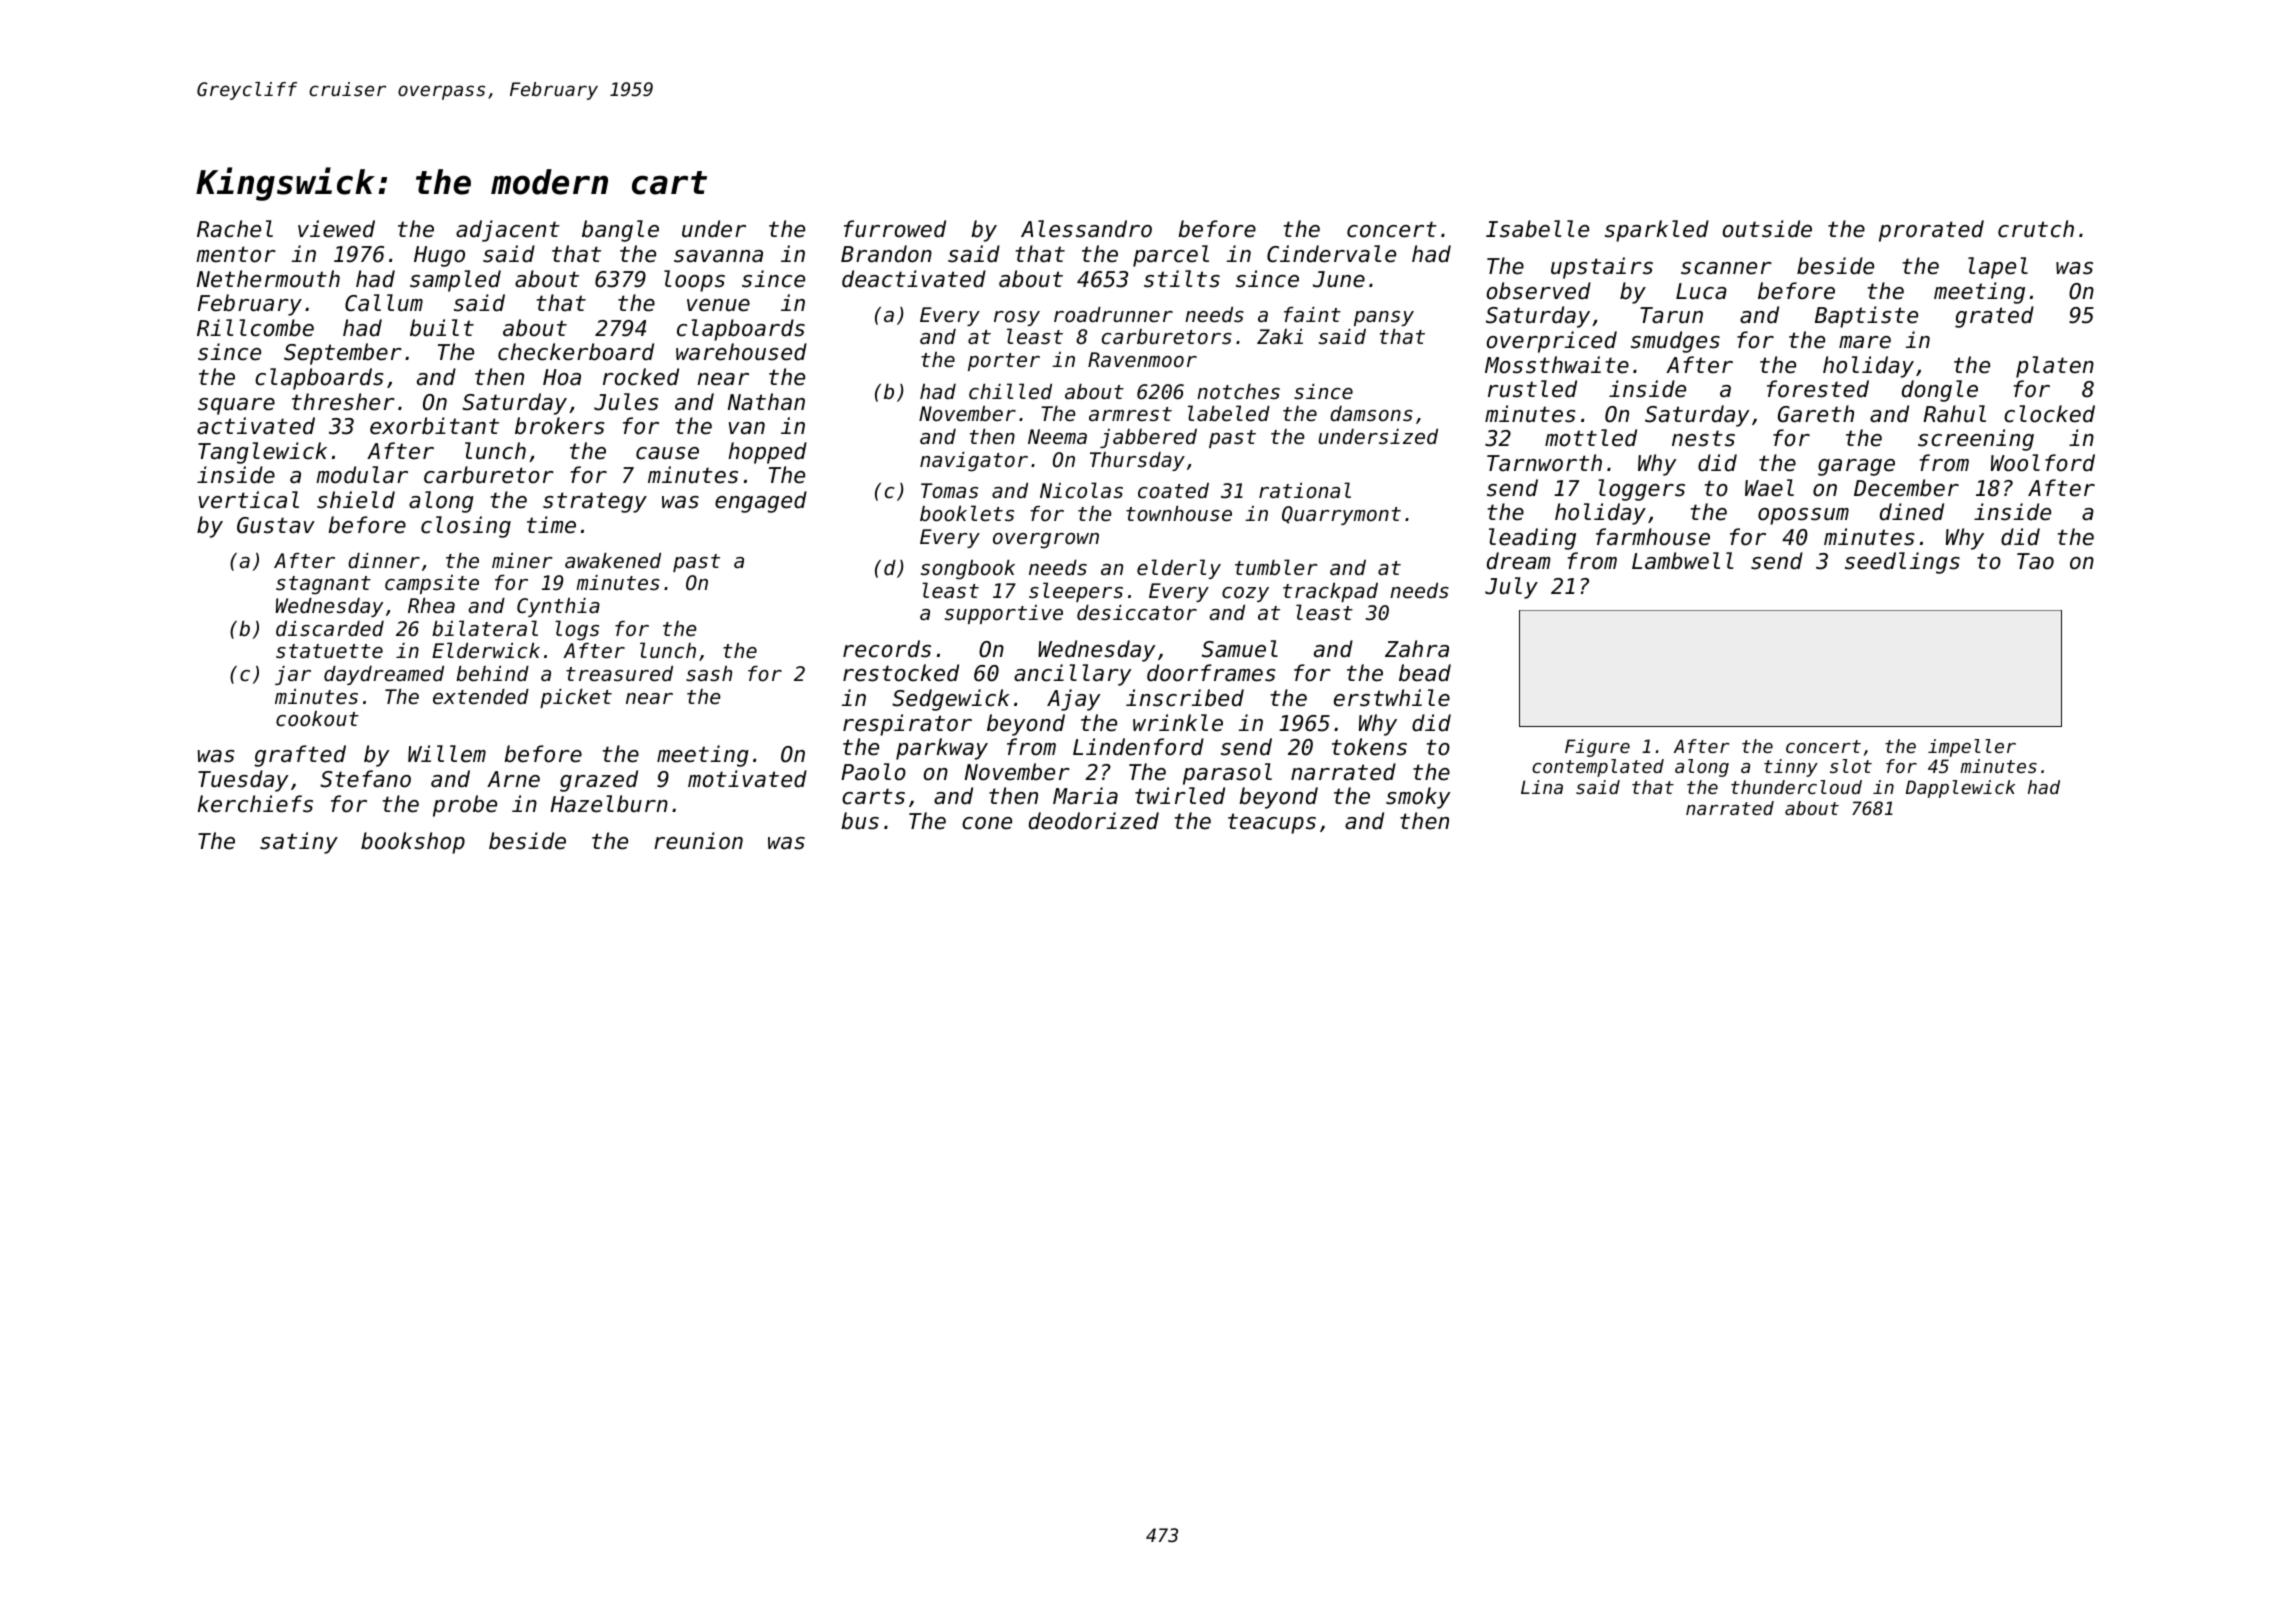 This screenshot has height=1620, width=2292. I want to click on Rachel, so click(235, 229).
